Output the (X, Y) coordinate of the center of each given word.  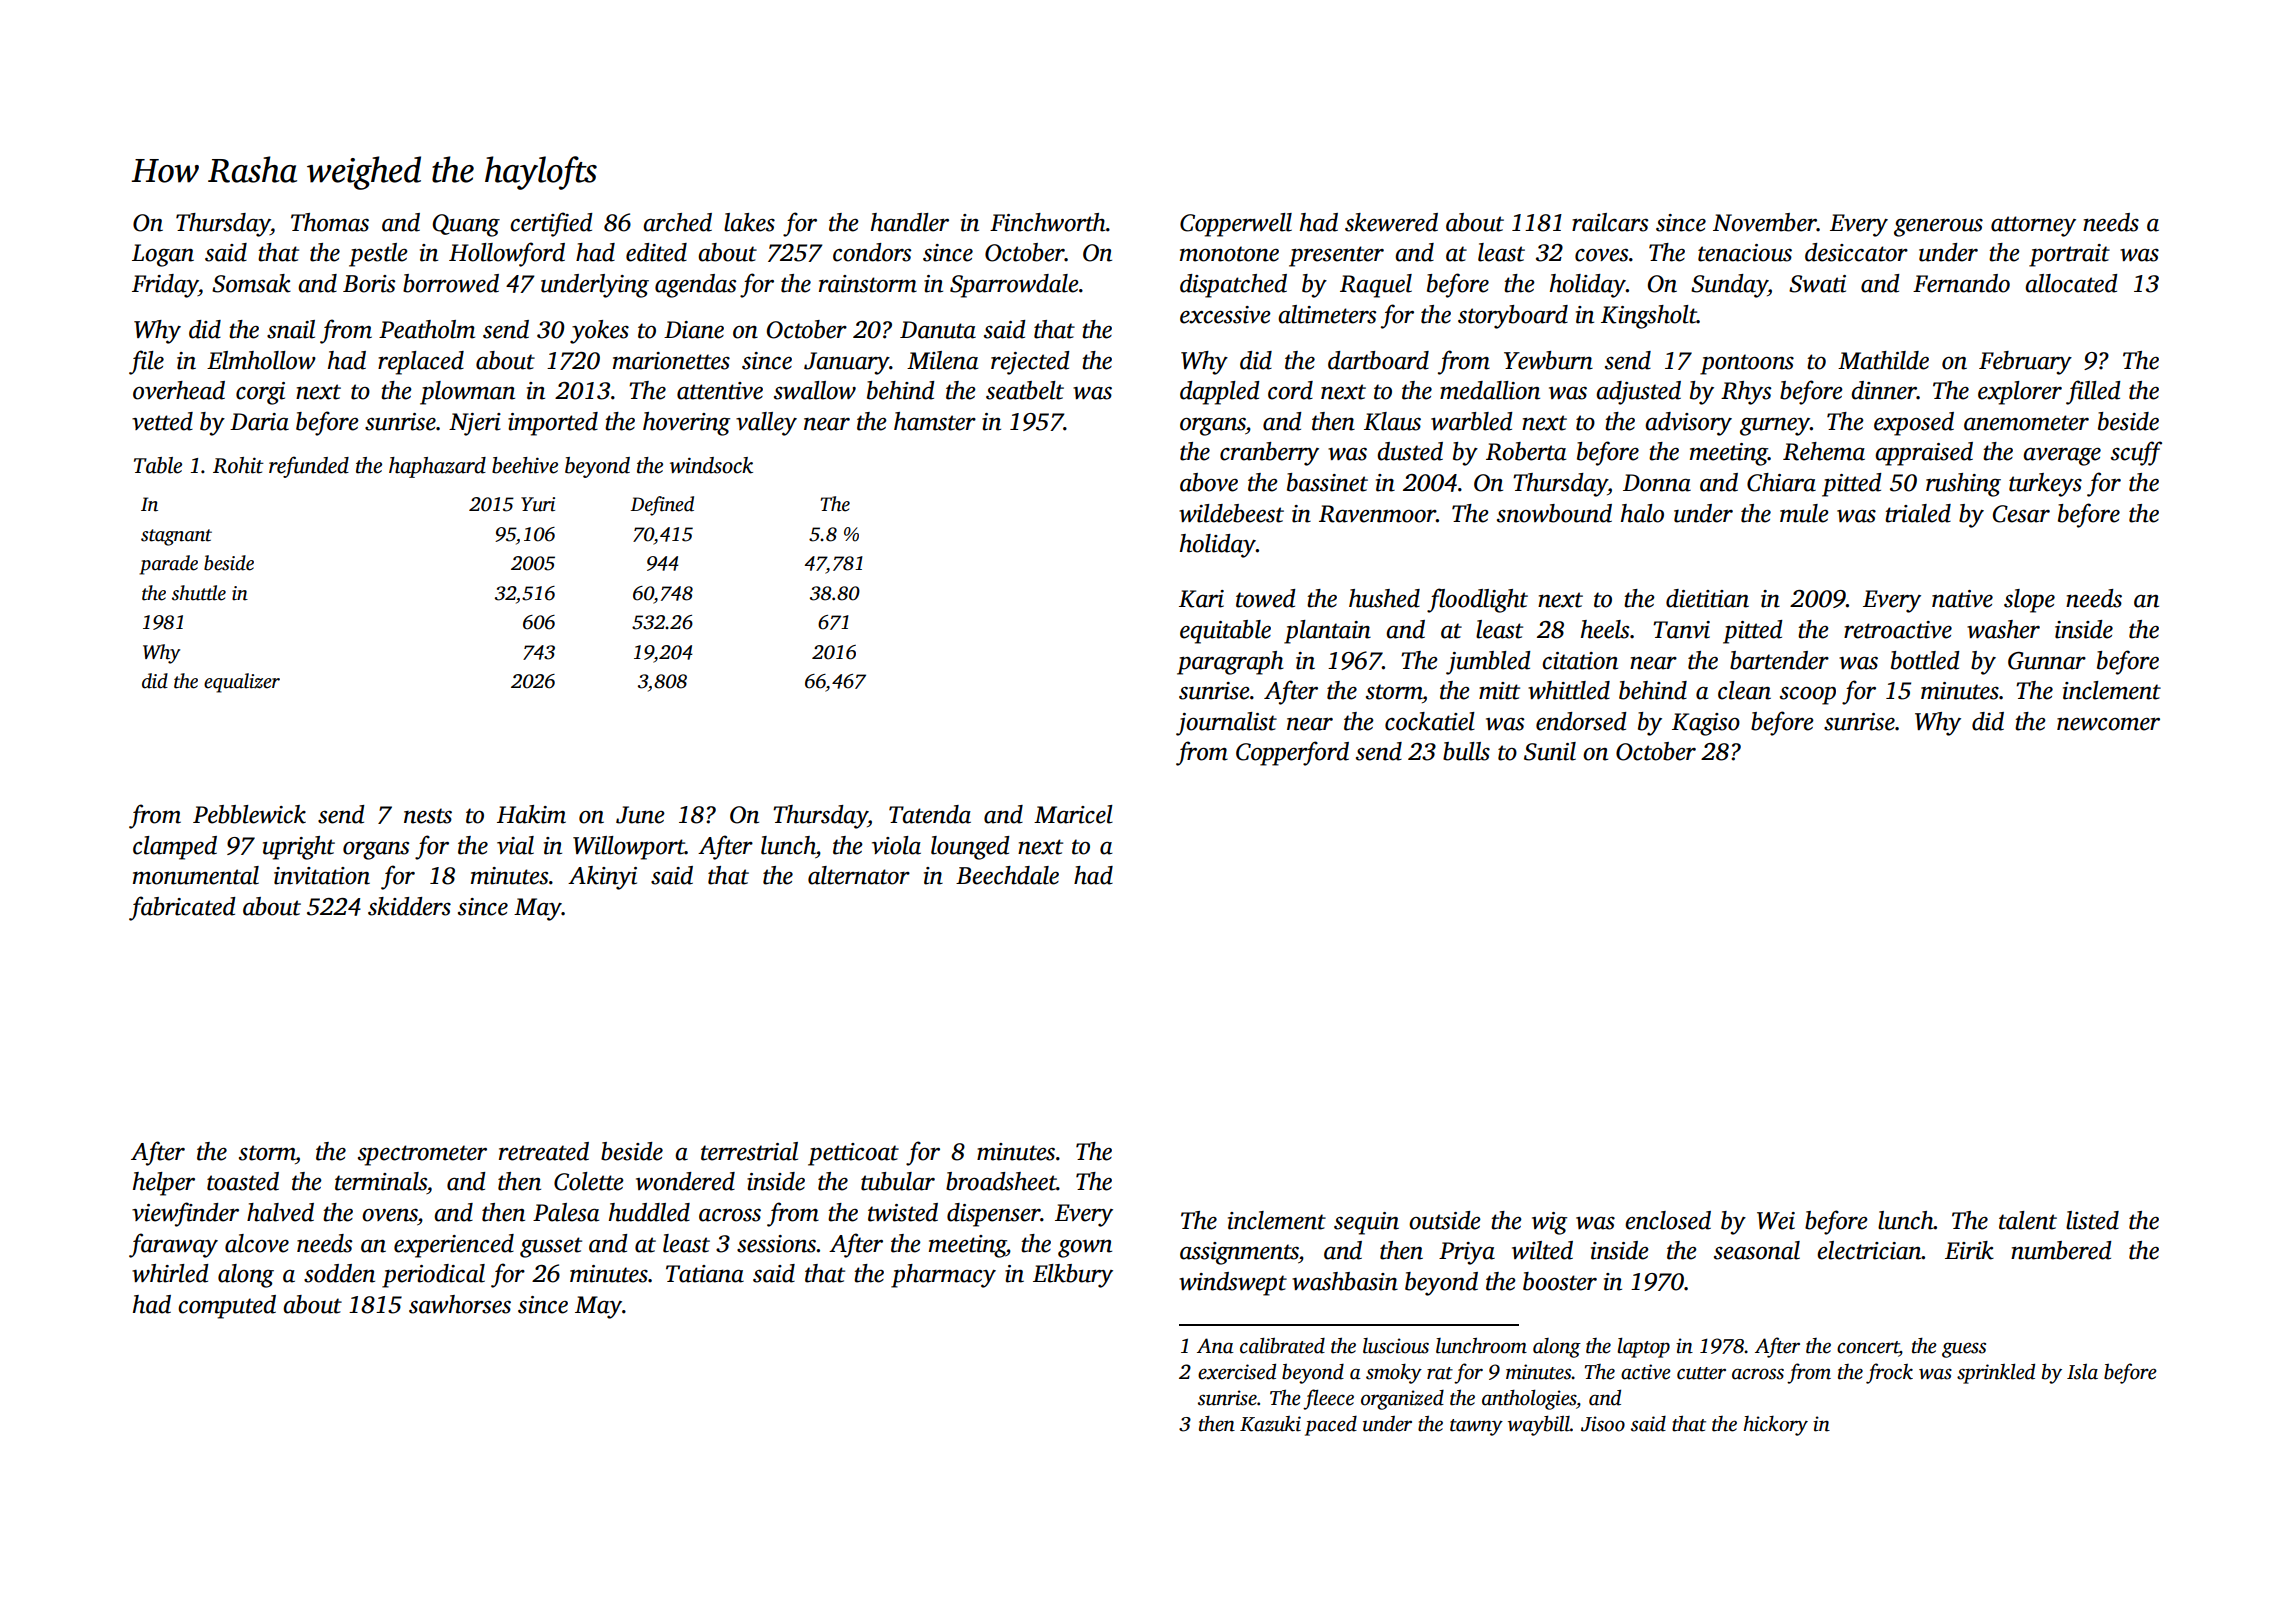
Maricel (1073, 814)
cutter (1701, 1373)
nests (428, 816)
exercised (1237, 1371)
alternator (859, 875)
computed (227, 1307)
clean (1744, 690)
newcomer (2108, 724)
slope (2029, 601)
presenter (1336, 256)
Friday (165, 286)
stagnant (176, 537)
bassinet (1327, 482)
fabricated (182, 908)
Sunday (1729, 286)
